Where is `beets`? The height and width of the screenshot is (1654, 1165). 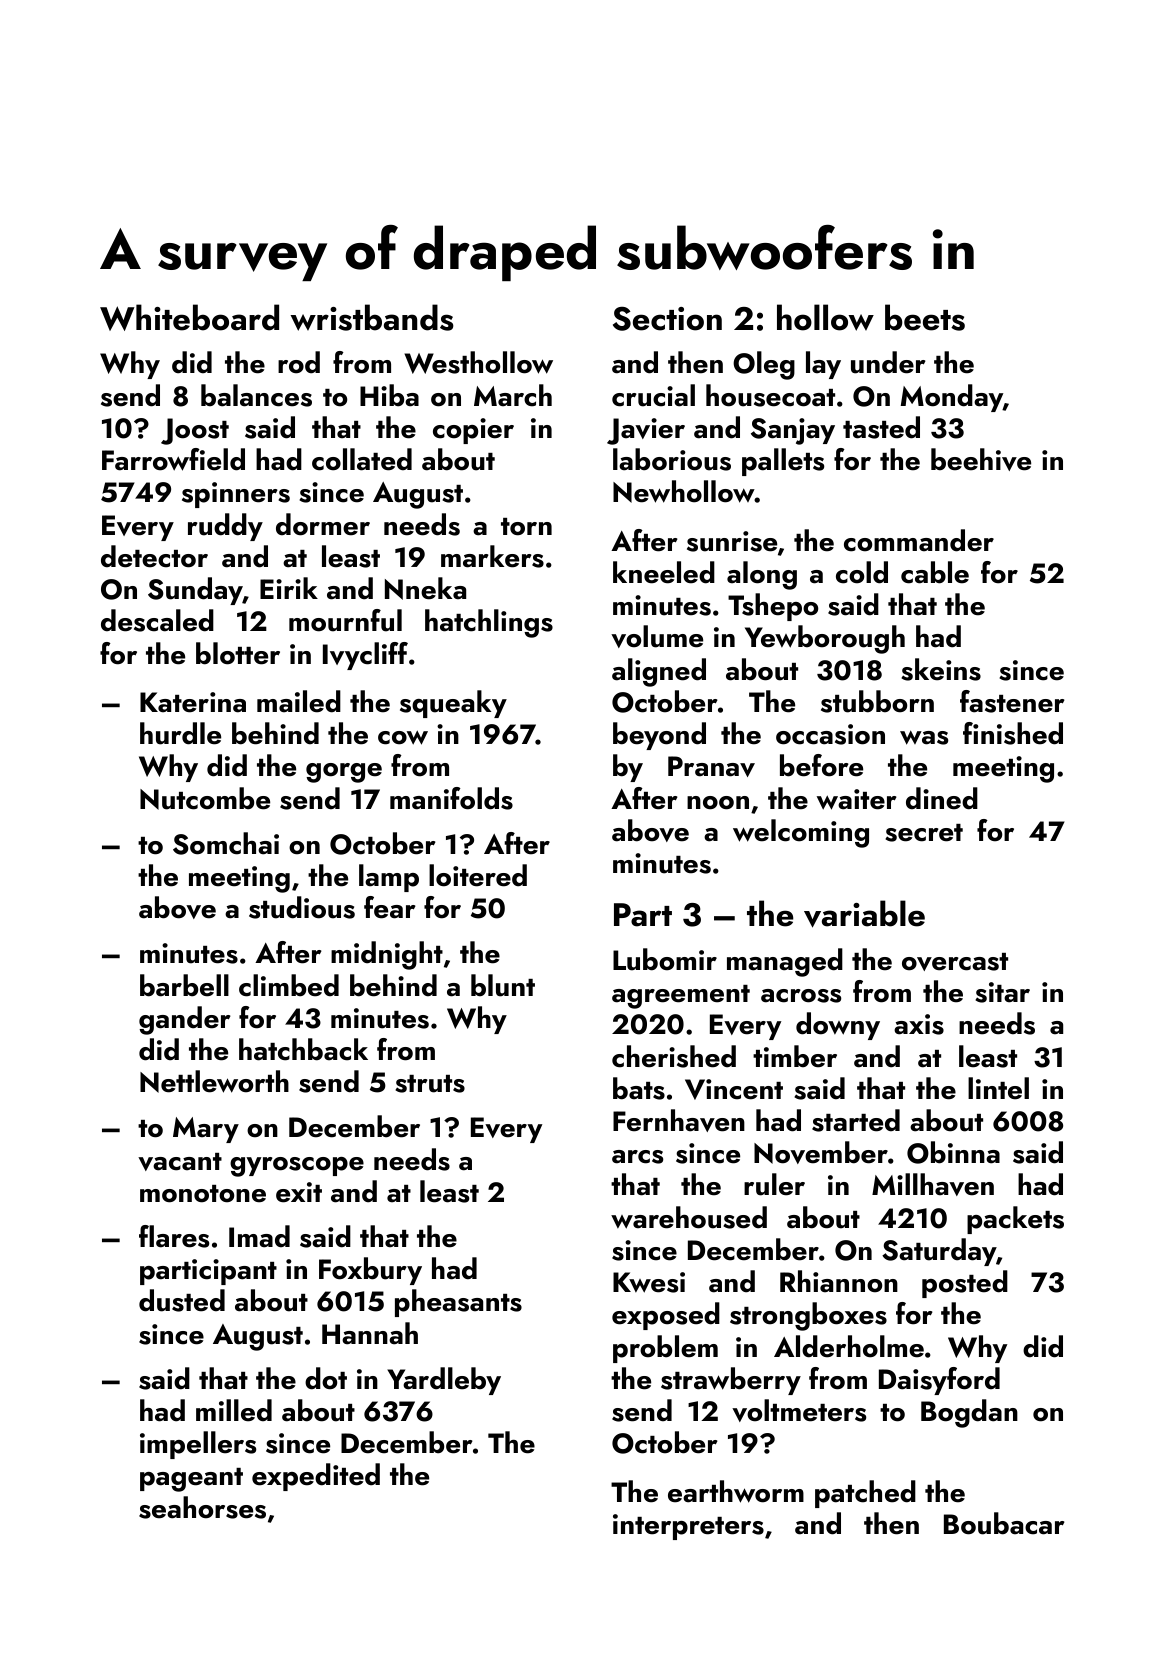
beets is located at coordinates (925, 317).
